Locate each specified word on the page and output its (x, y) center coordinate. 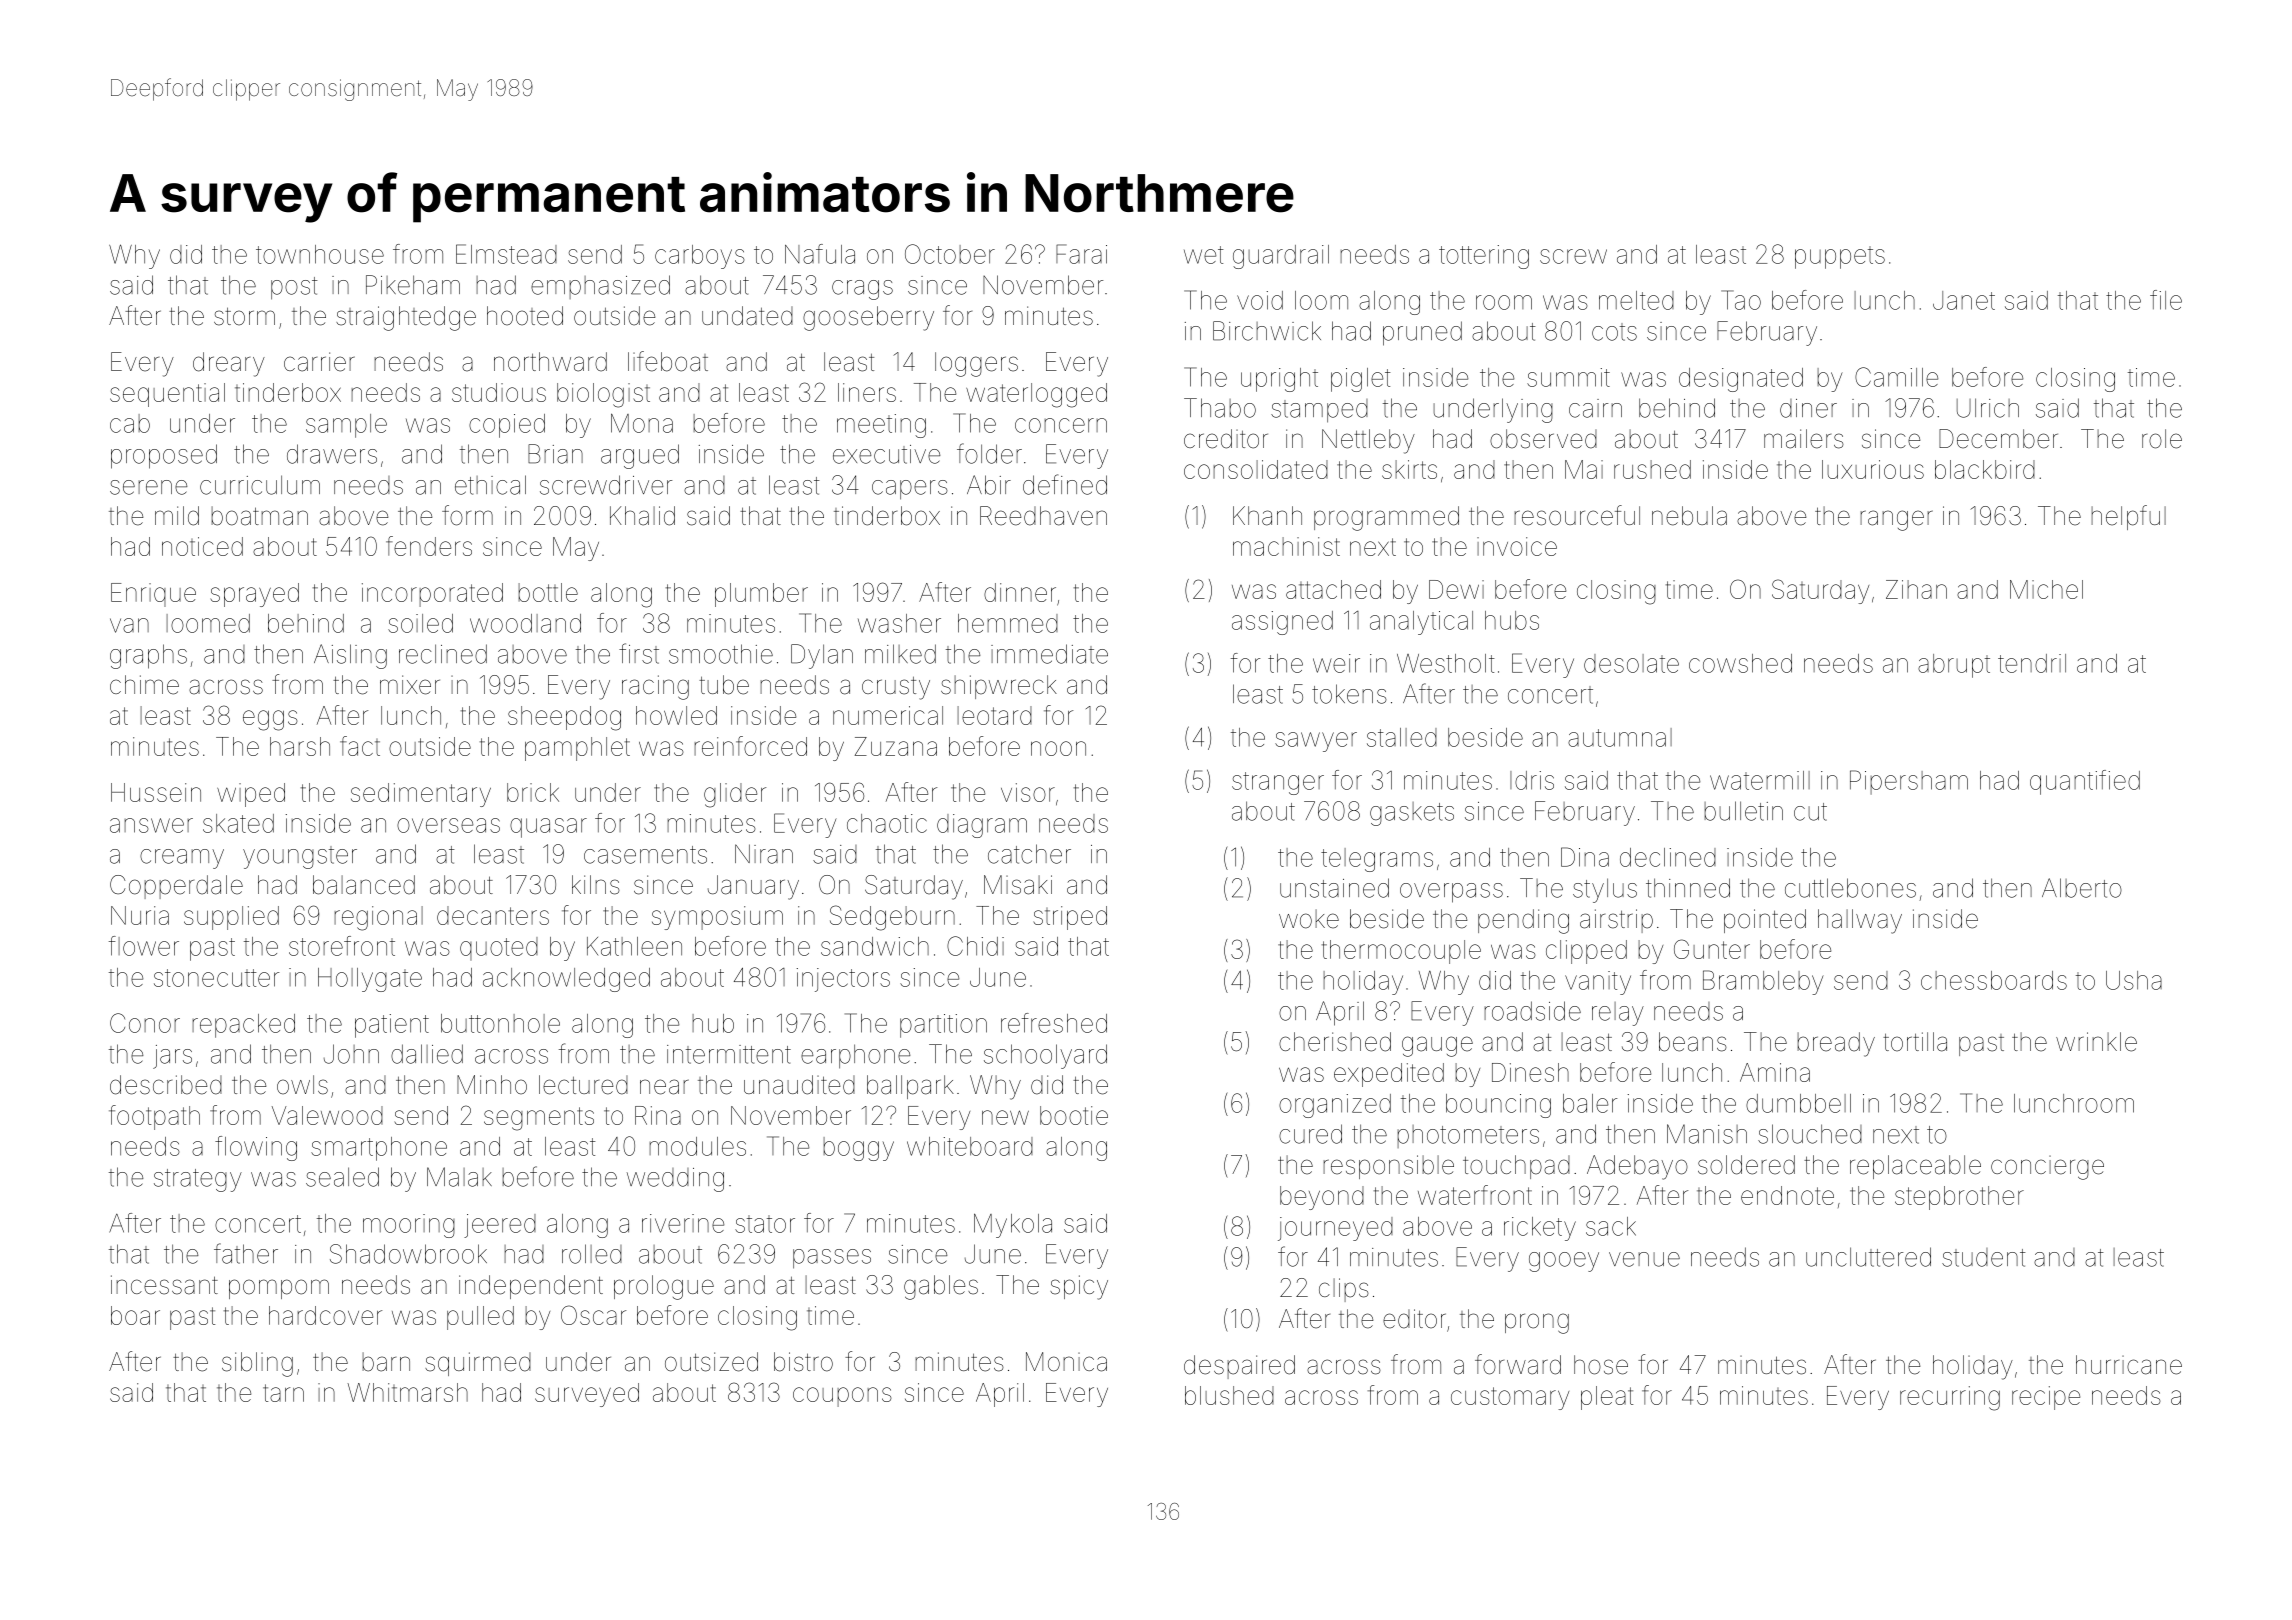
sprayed (254, 595)
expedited (1389, 1075)
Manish (1707, 1134)
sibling (257, 1364)
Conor (145, 1023)
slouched (1810, 1134)
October (950, 254)
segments (539, 1119)
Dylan (822, 656)
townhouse (320, 254)
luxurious (1873, 469)
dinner (1020, 592)
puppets (1840, 257)
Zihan (1916, 589)
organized (1335, 1106)
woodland (525, 623)
